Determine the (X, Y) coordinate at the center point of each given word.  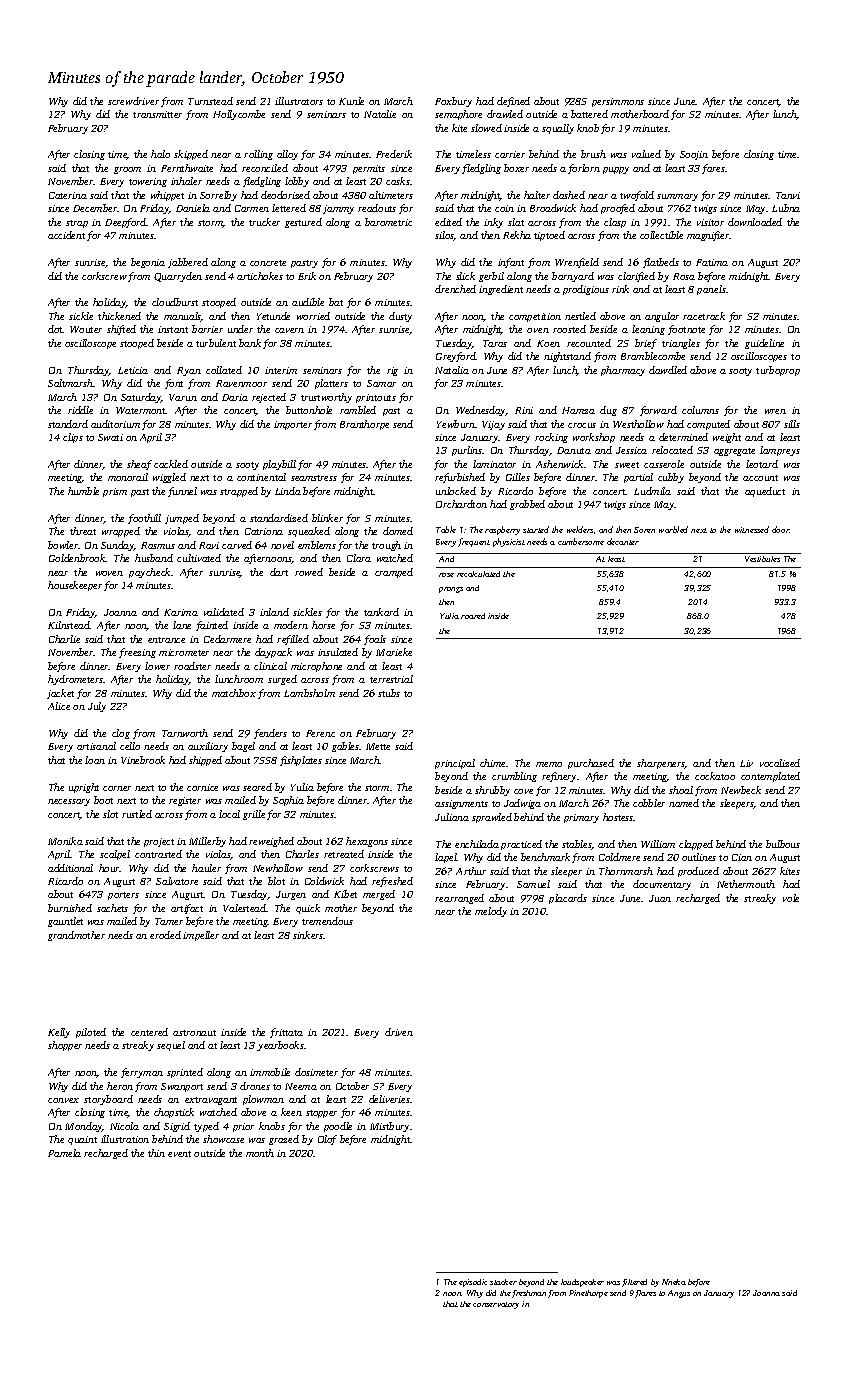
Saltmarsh (70, 383)
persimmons (618, 102)
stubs (389, 693)
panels (711, 290)
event (179, 1154)
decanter (623, 541)
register (185, 801)
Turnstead (210, 101)
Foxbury (453, 102)
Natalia (452, 370)
